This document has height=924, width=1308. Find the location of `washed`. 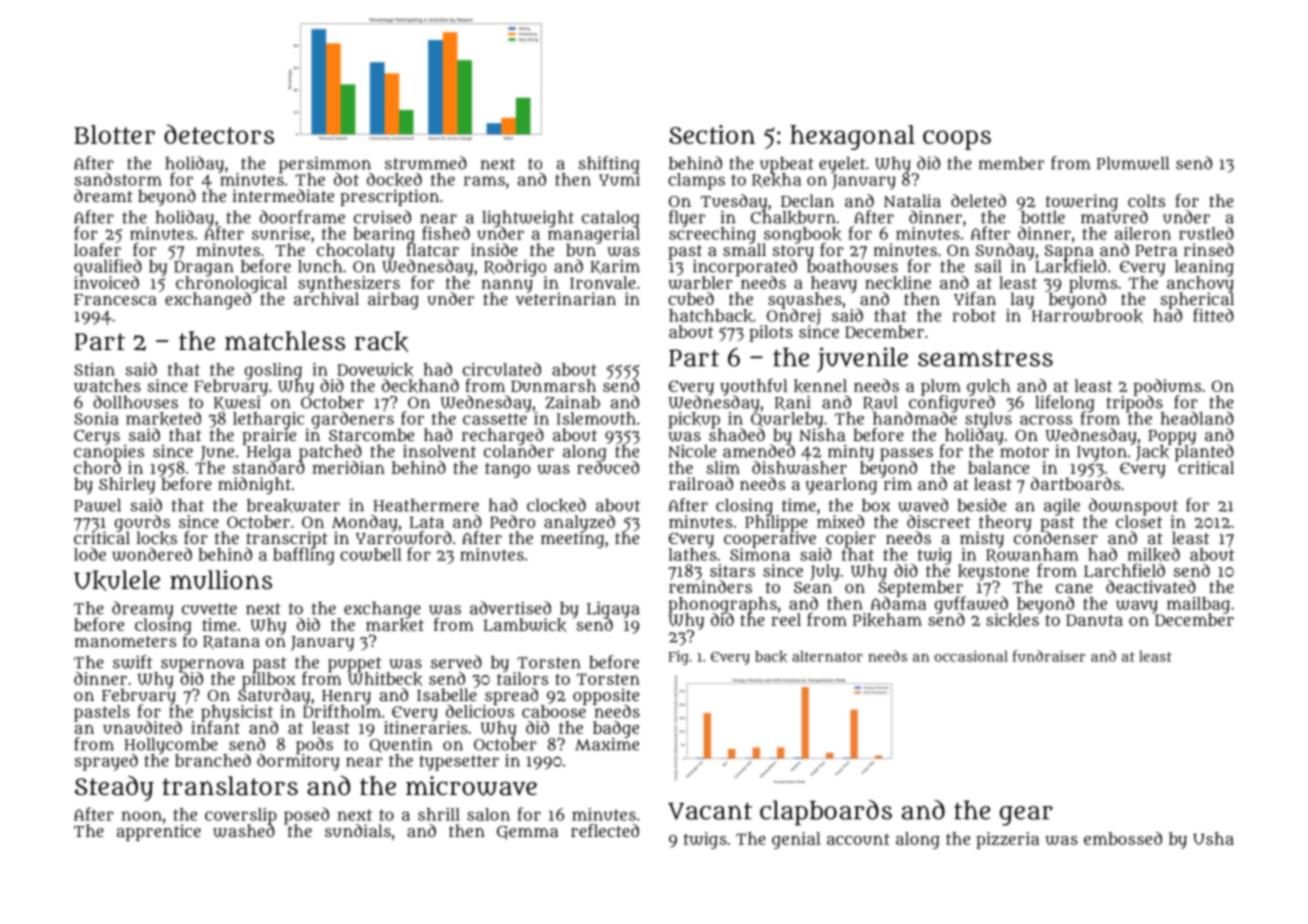

washed is located at coordinates (244, 831).
